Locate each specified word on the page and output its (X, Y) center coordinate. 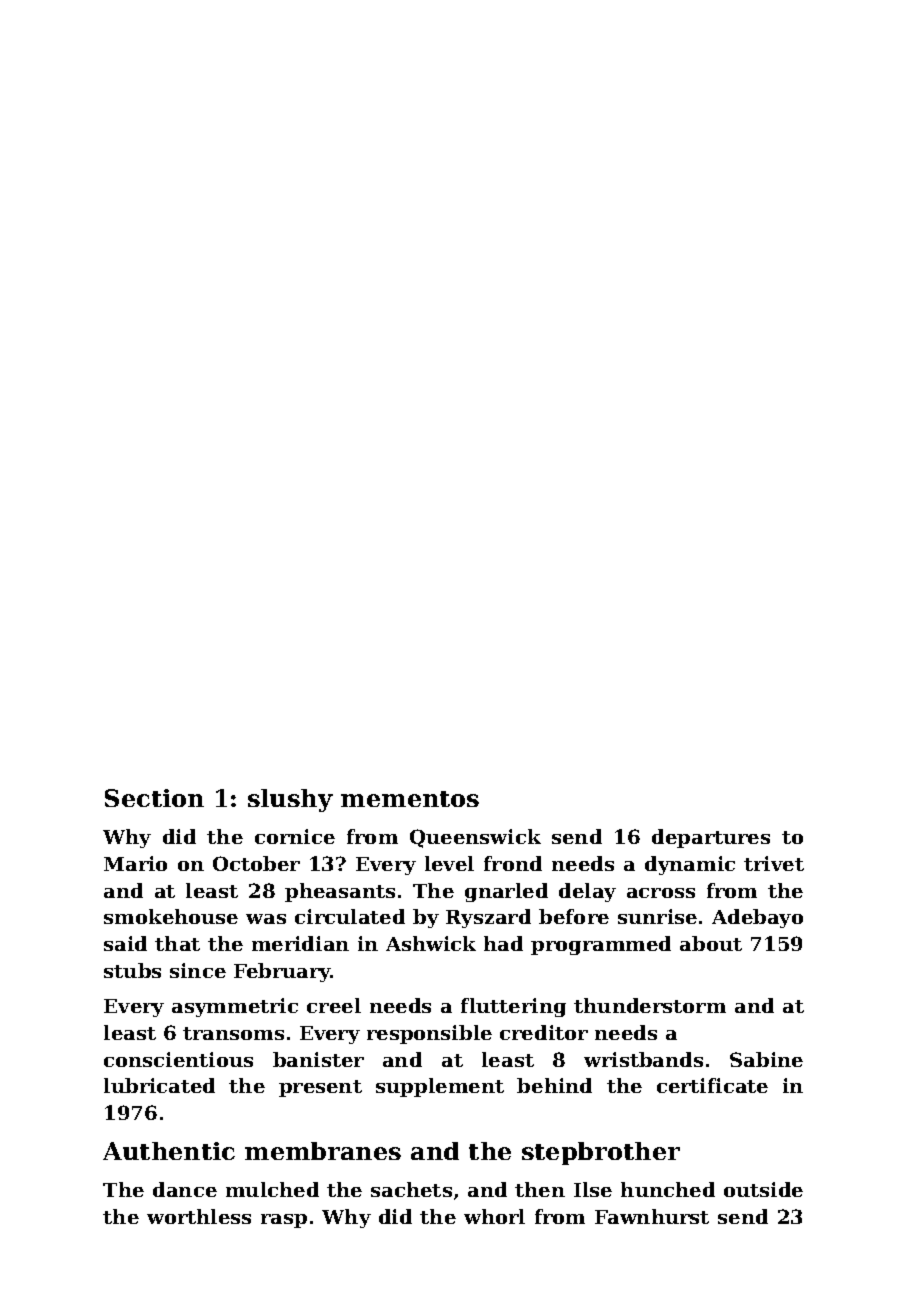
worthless (199, 1216)
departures (711, 838)
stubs (132, 970)
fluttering (513, 1007)
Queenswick (475, 838)
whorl (494, 1216)
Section (154, 798)
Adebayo (757, 918)
